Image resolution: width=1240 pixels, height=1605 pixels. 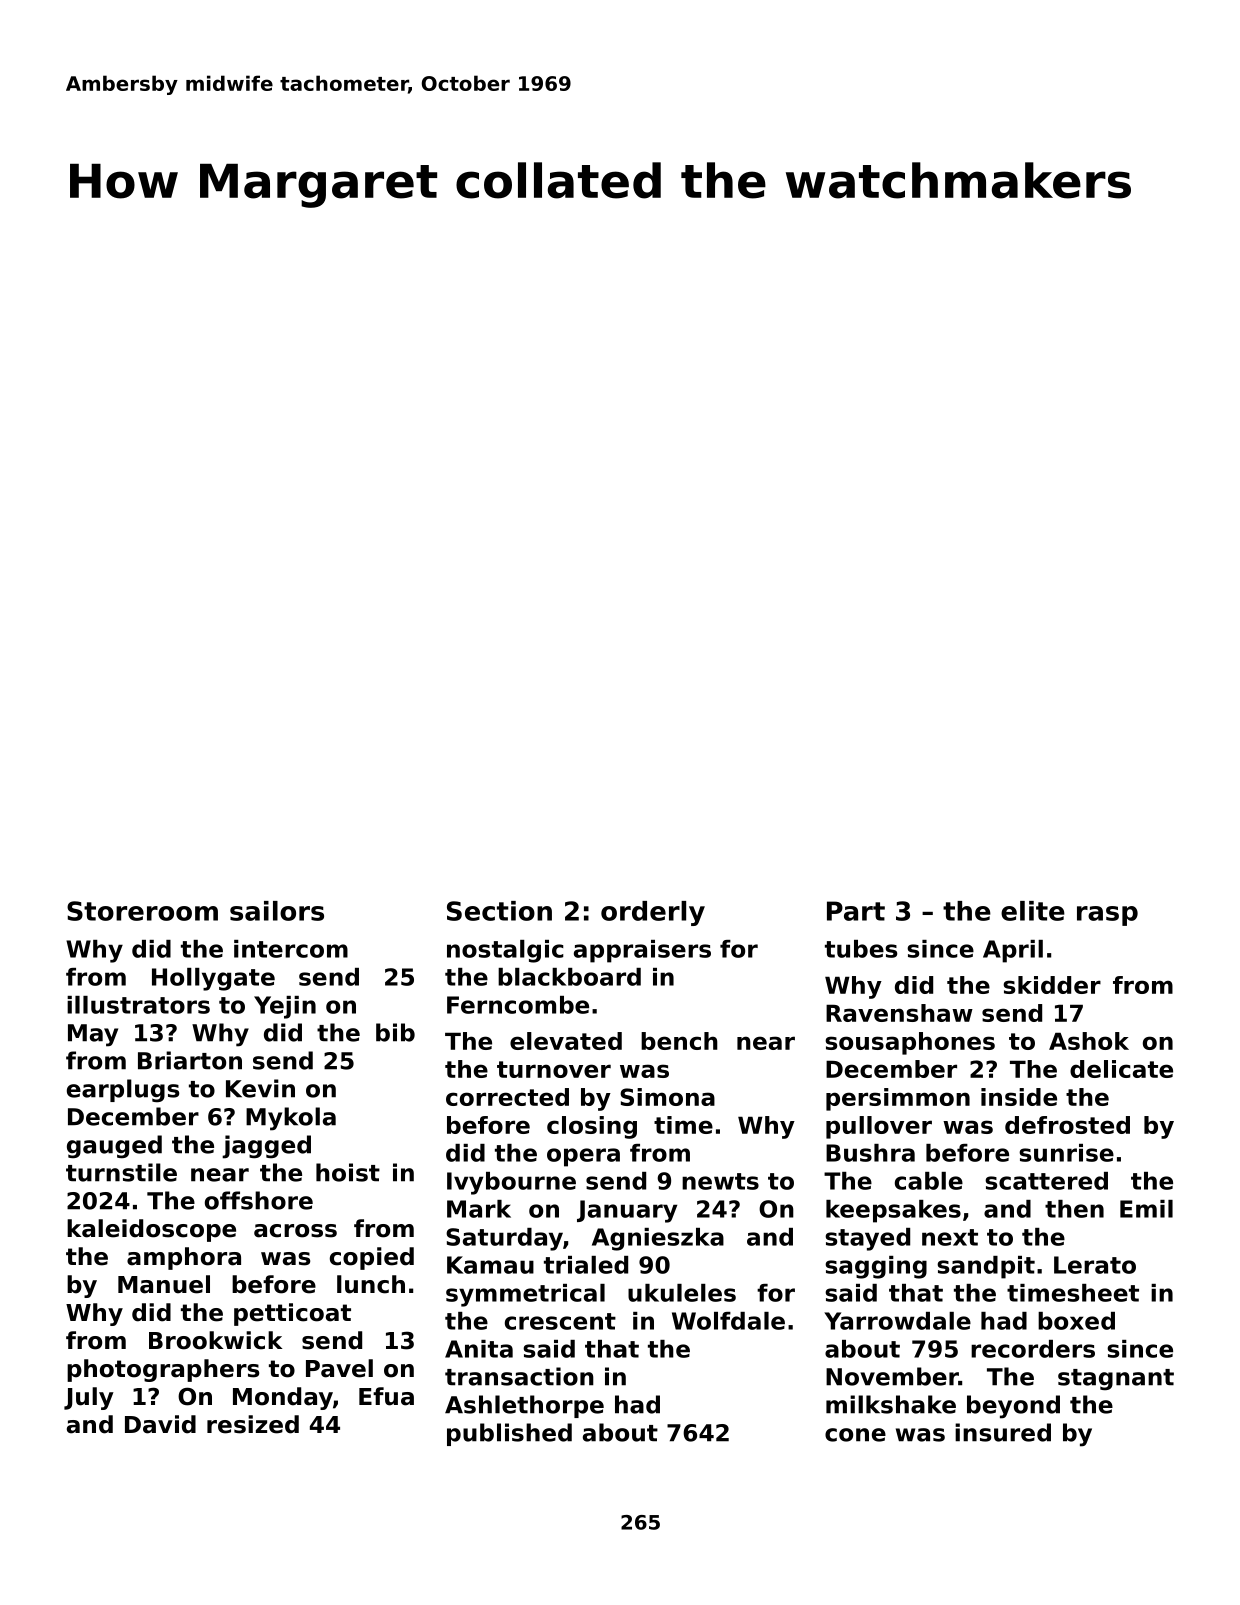 I want to click on Yejin, so click(x=285, y=1007).
